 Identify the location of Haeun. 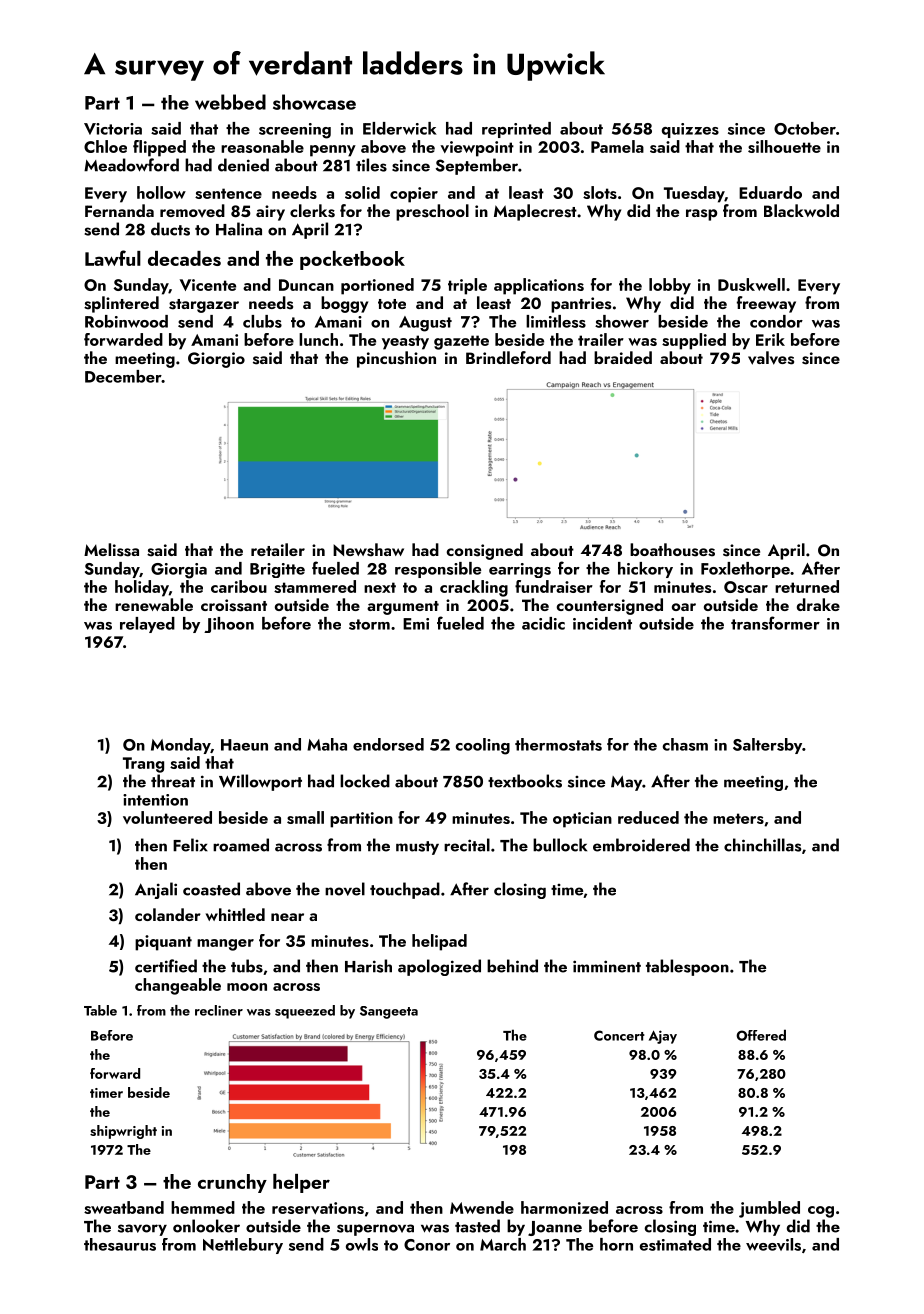
(244, 745).
